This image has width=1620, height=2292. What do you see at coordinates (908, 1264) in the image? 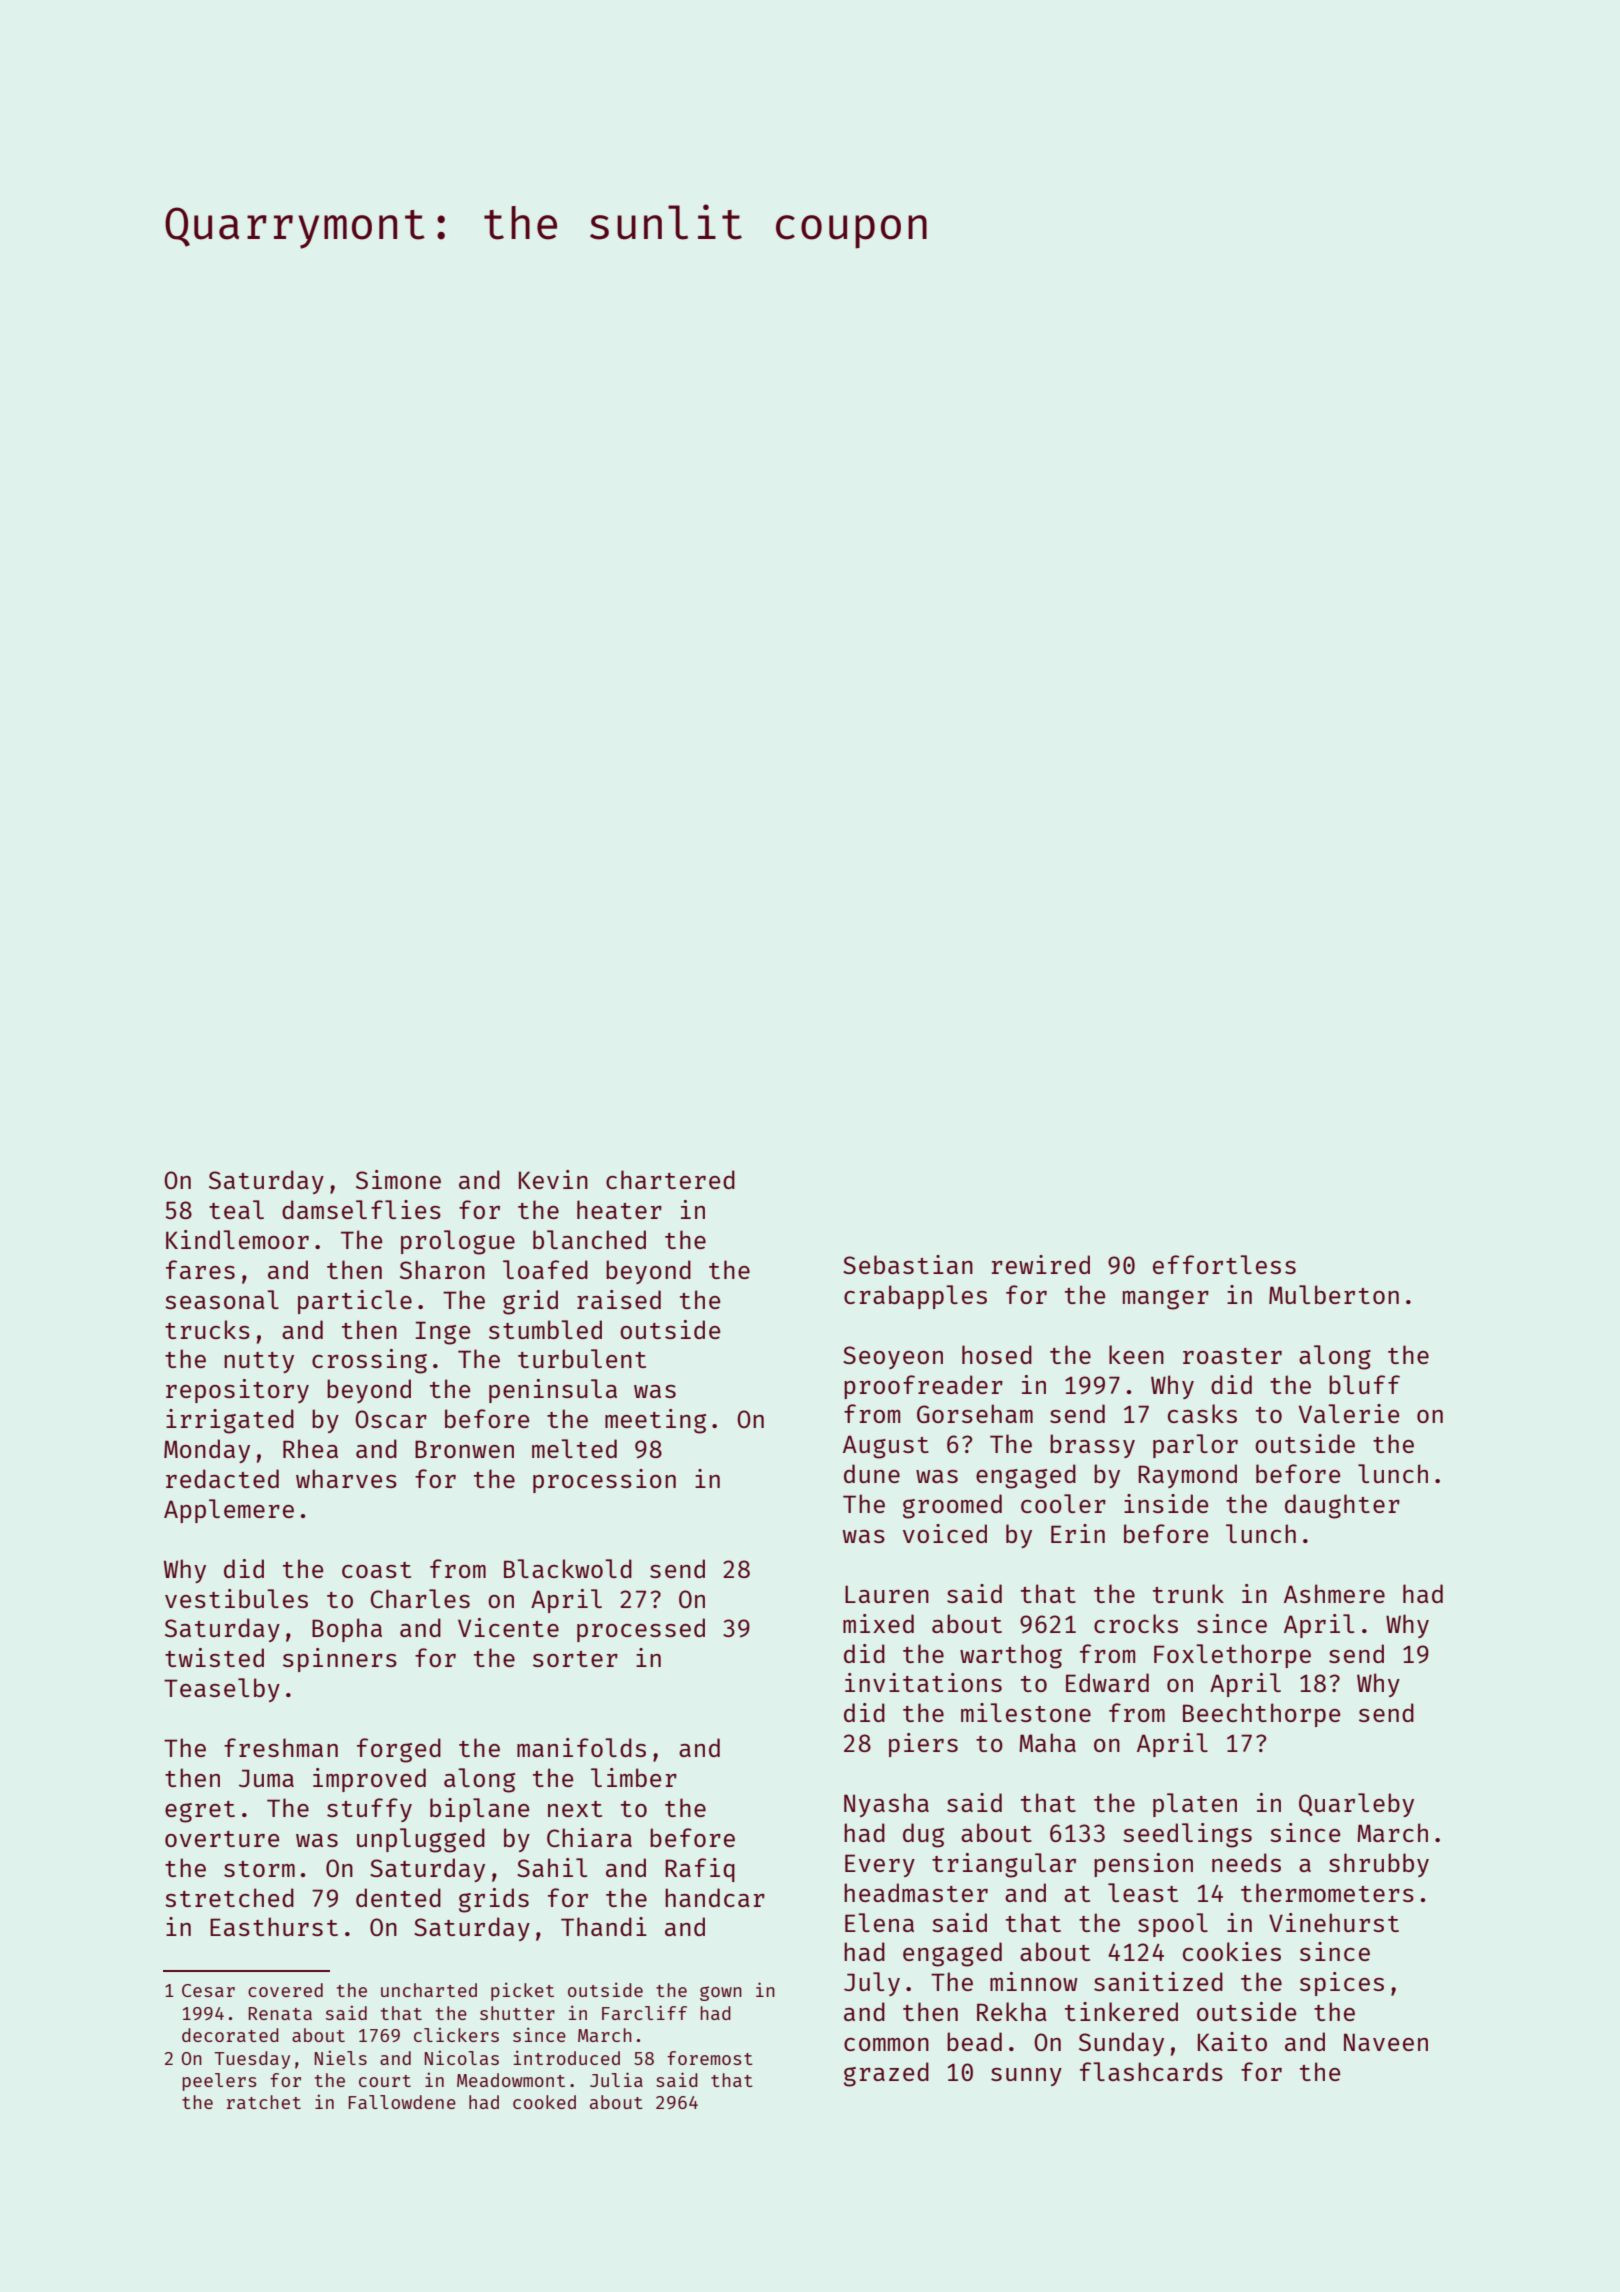
I see `Sebastian` at bounding box center [908, 1264].
